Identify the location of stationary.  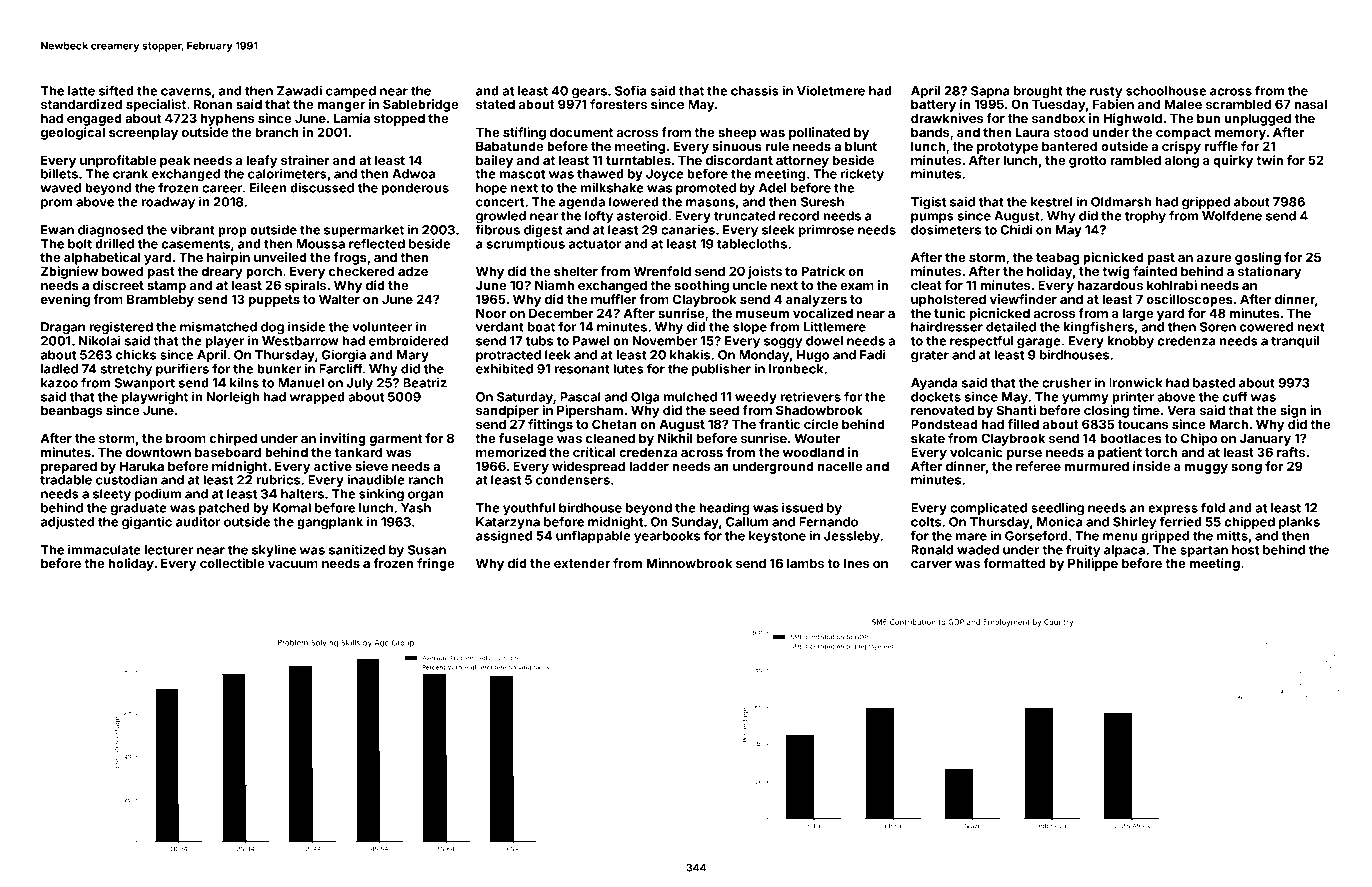
(1269, 272).
